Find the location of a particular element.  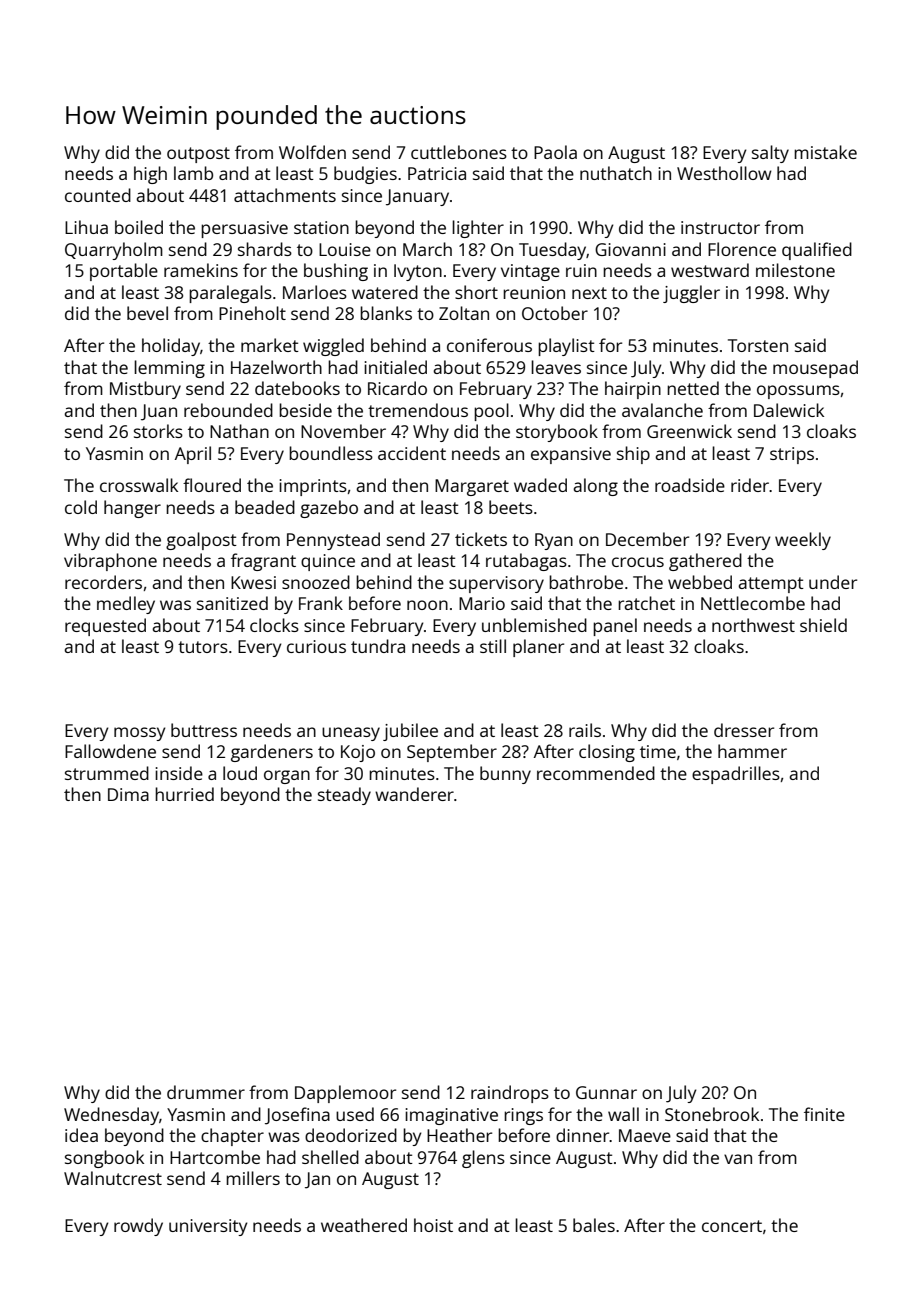

espadrilles is located at coordinates (736, 775).
